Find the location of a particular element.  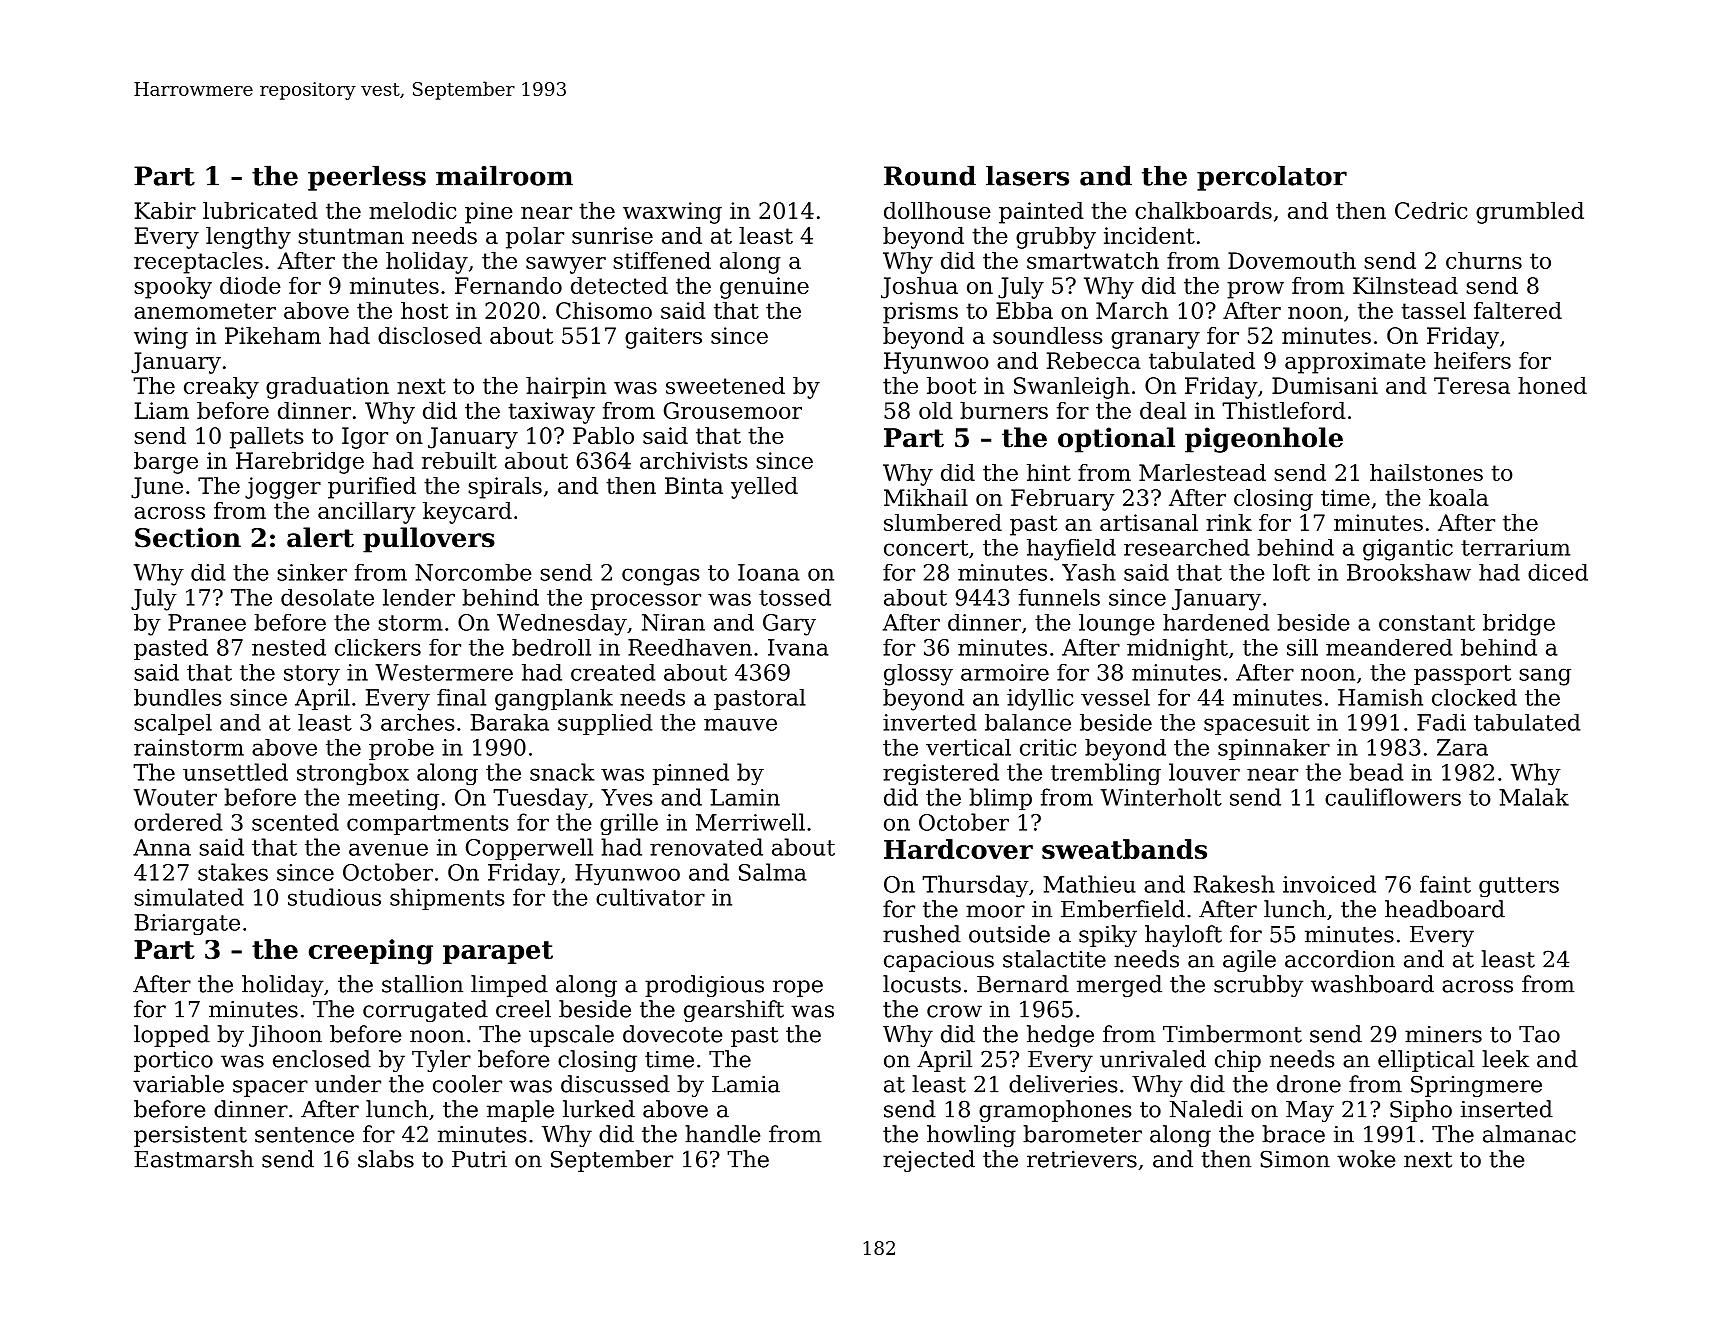

Swanleigh is located at coordinates (1072, 388).
